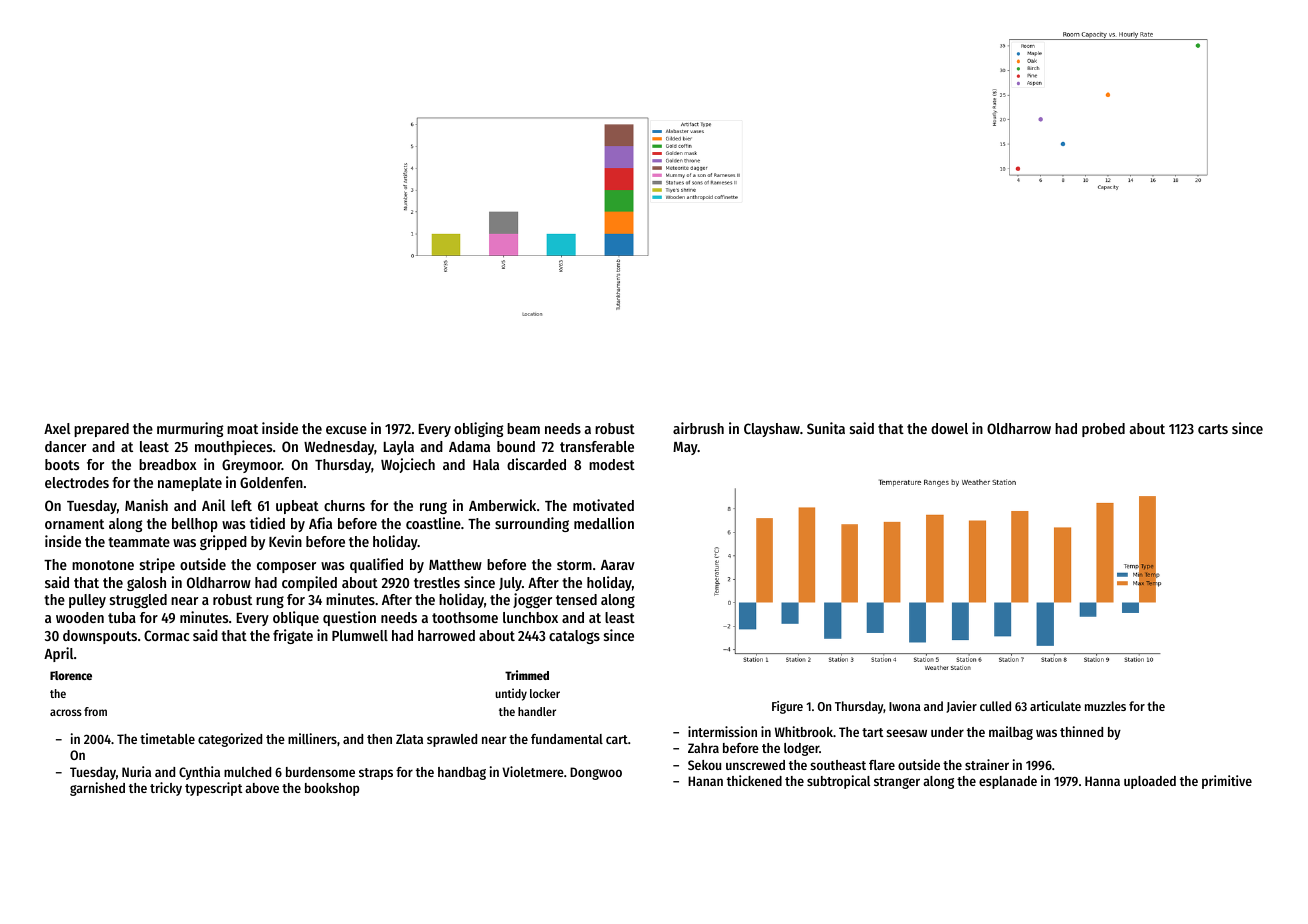  Describe the element at coordinates (230, 740) in the screenshot. I see `categorized` at that location.
